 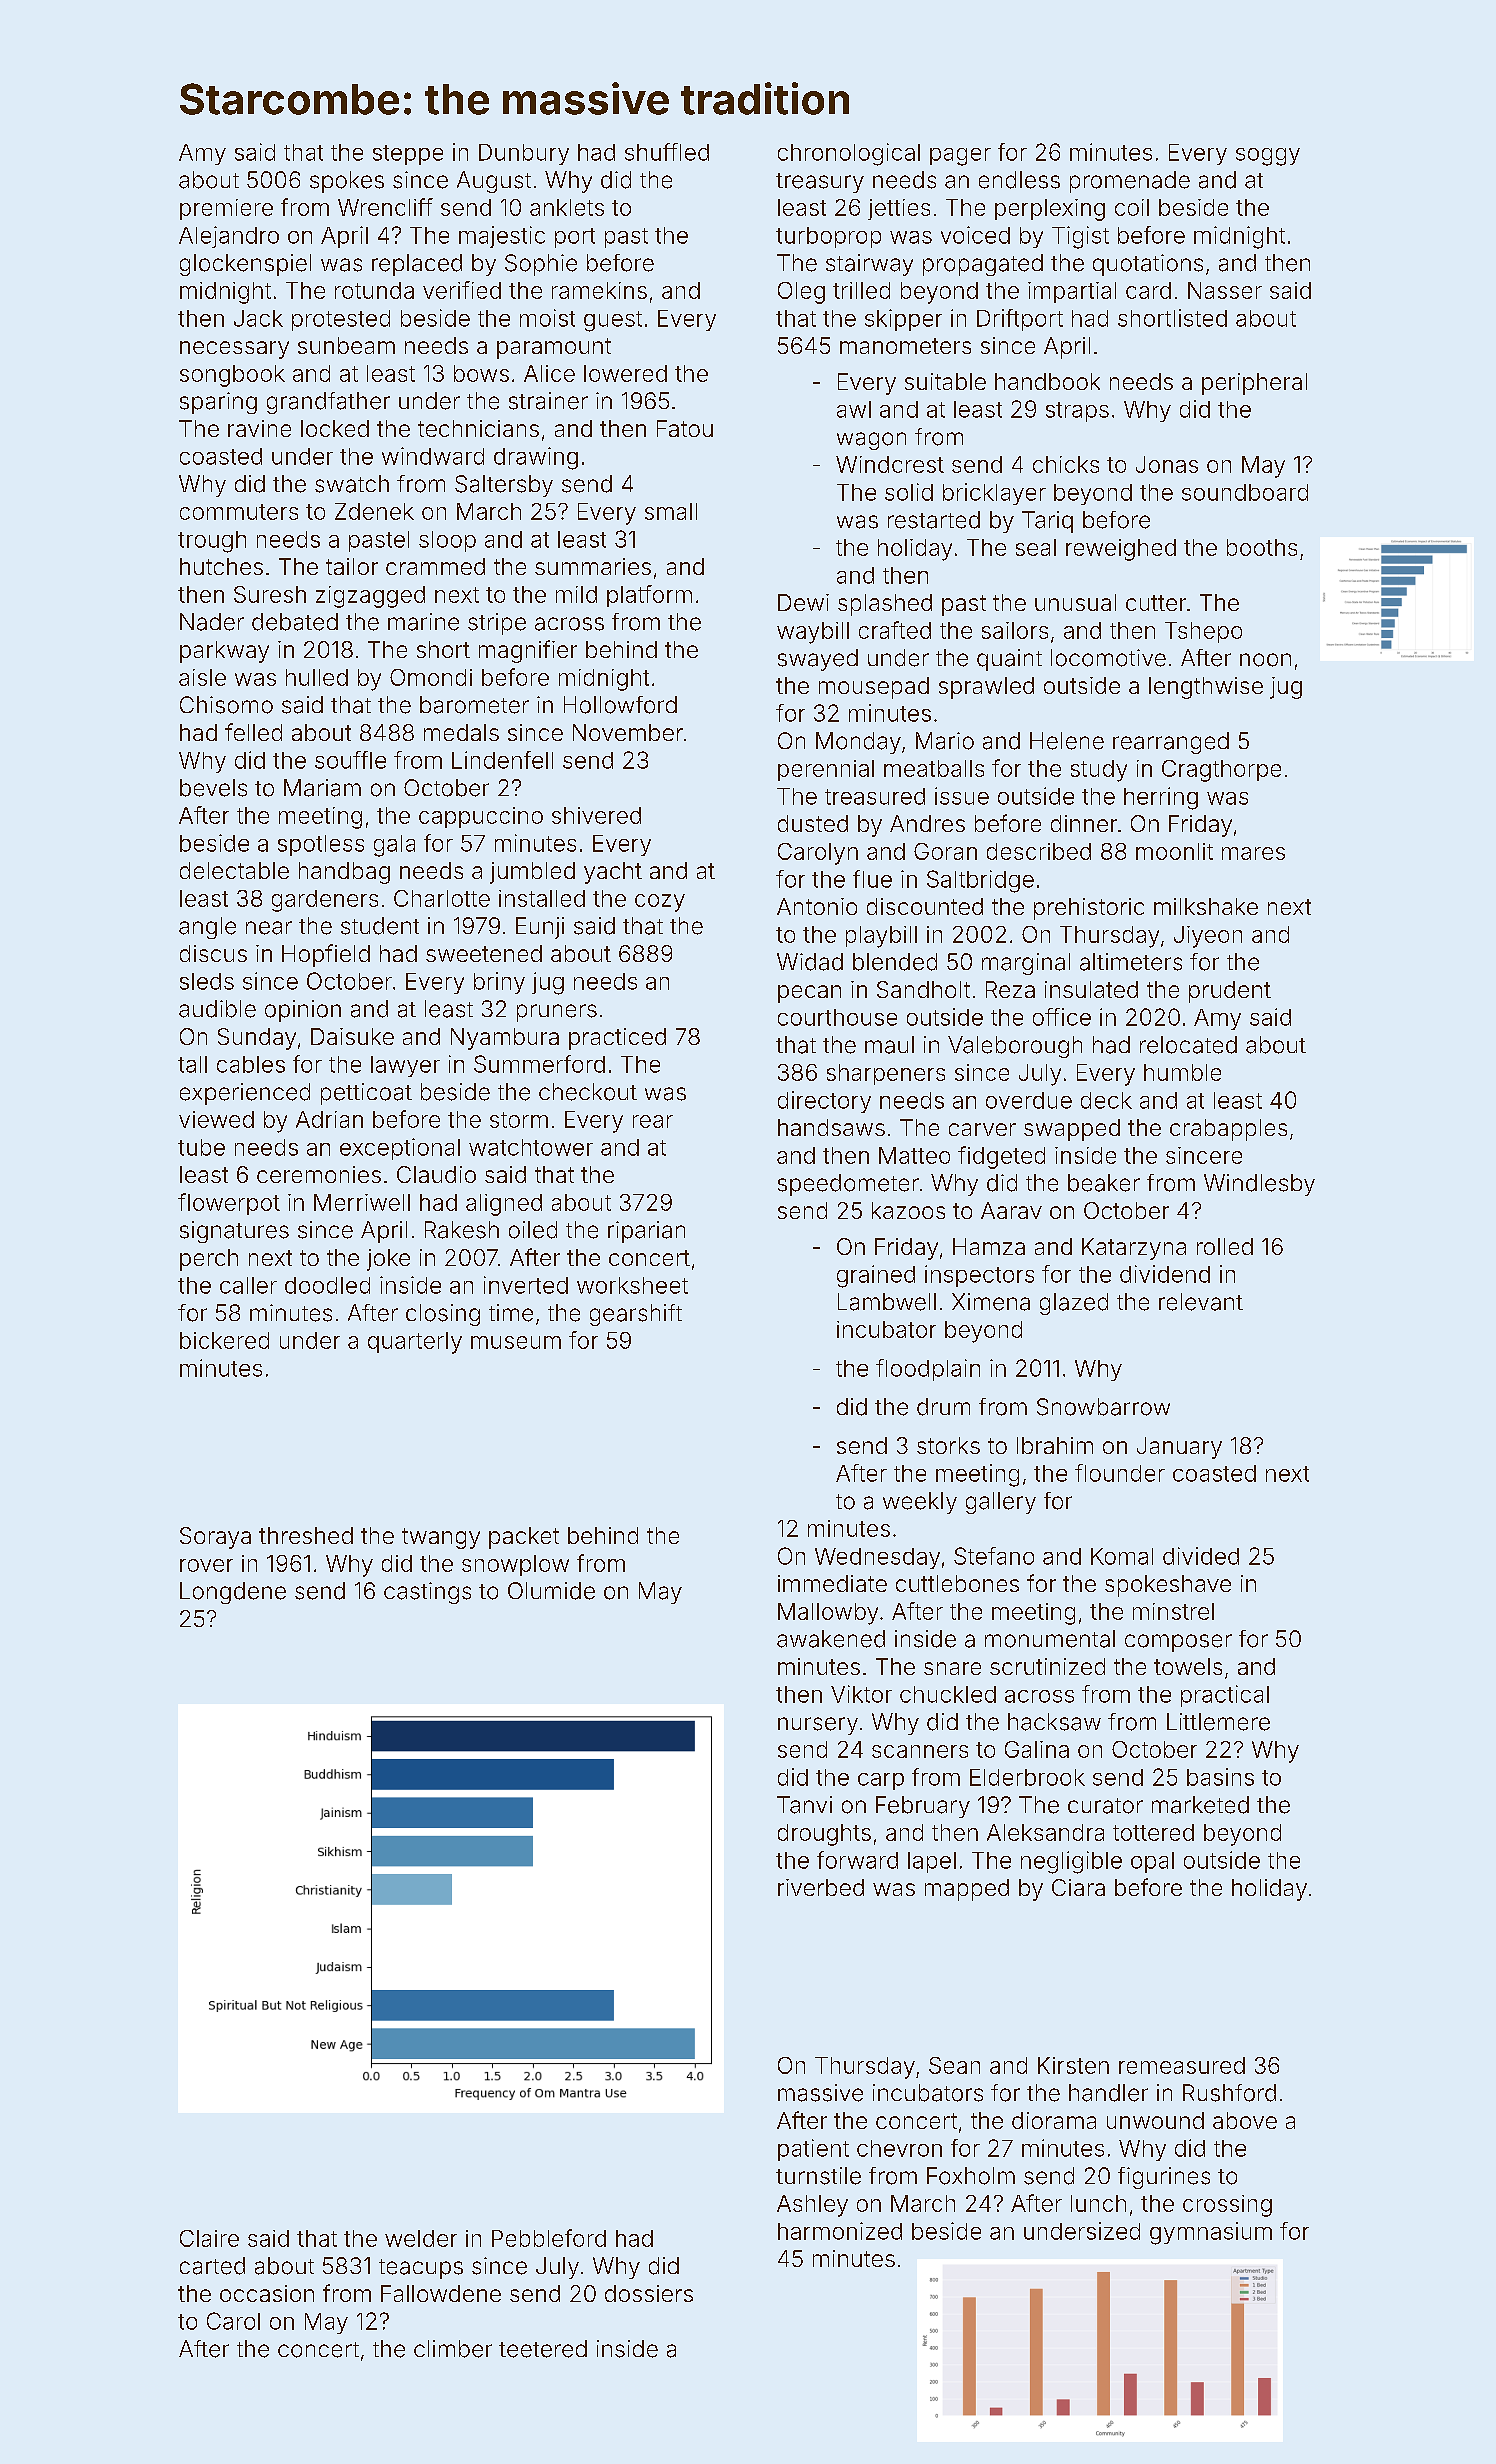 What do you see at coordinates (849, 154) in the screenshot?
I see `chronological` at bounding box center [849, 154].
